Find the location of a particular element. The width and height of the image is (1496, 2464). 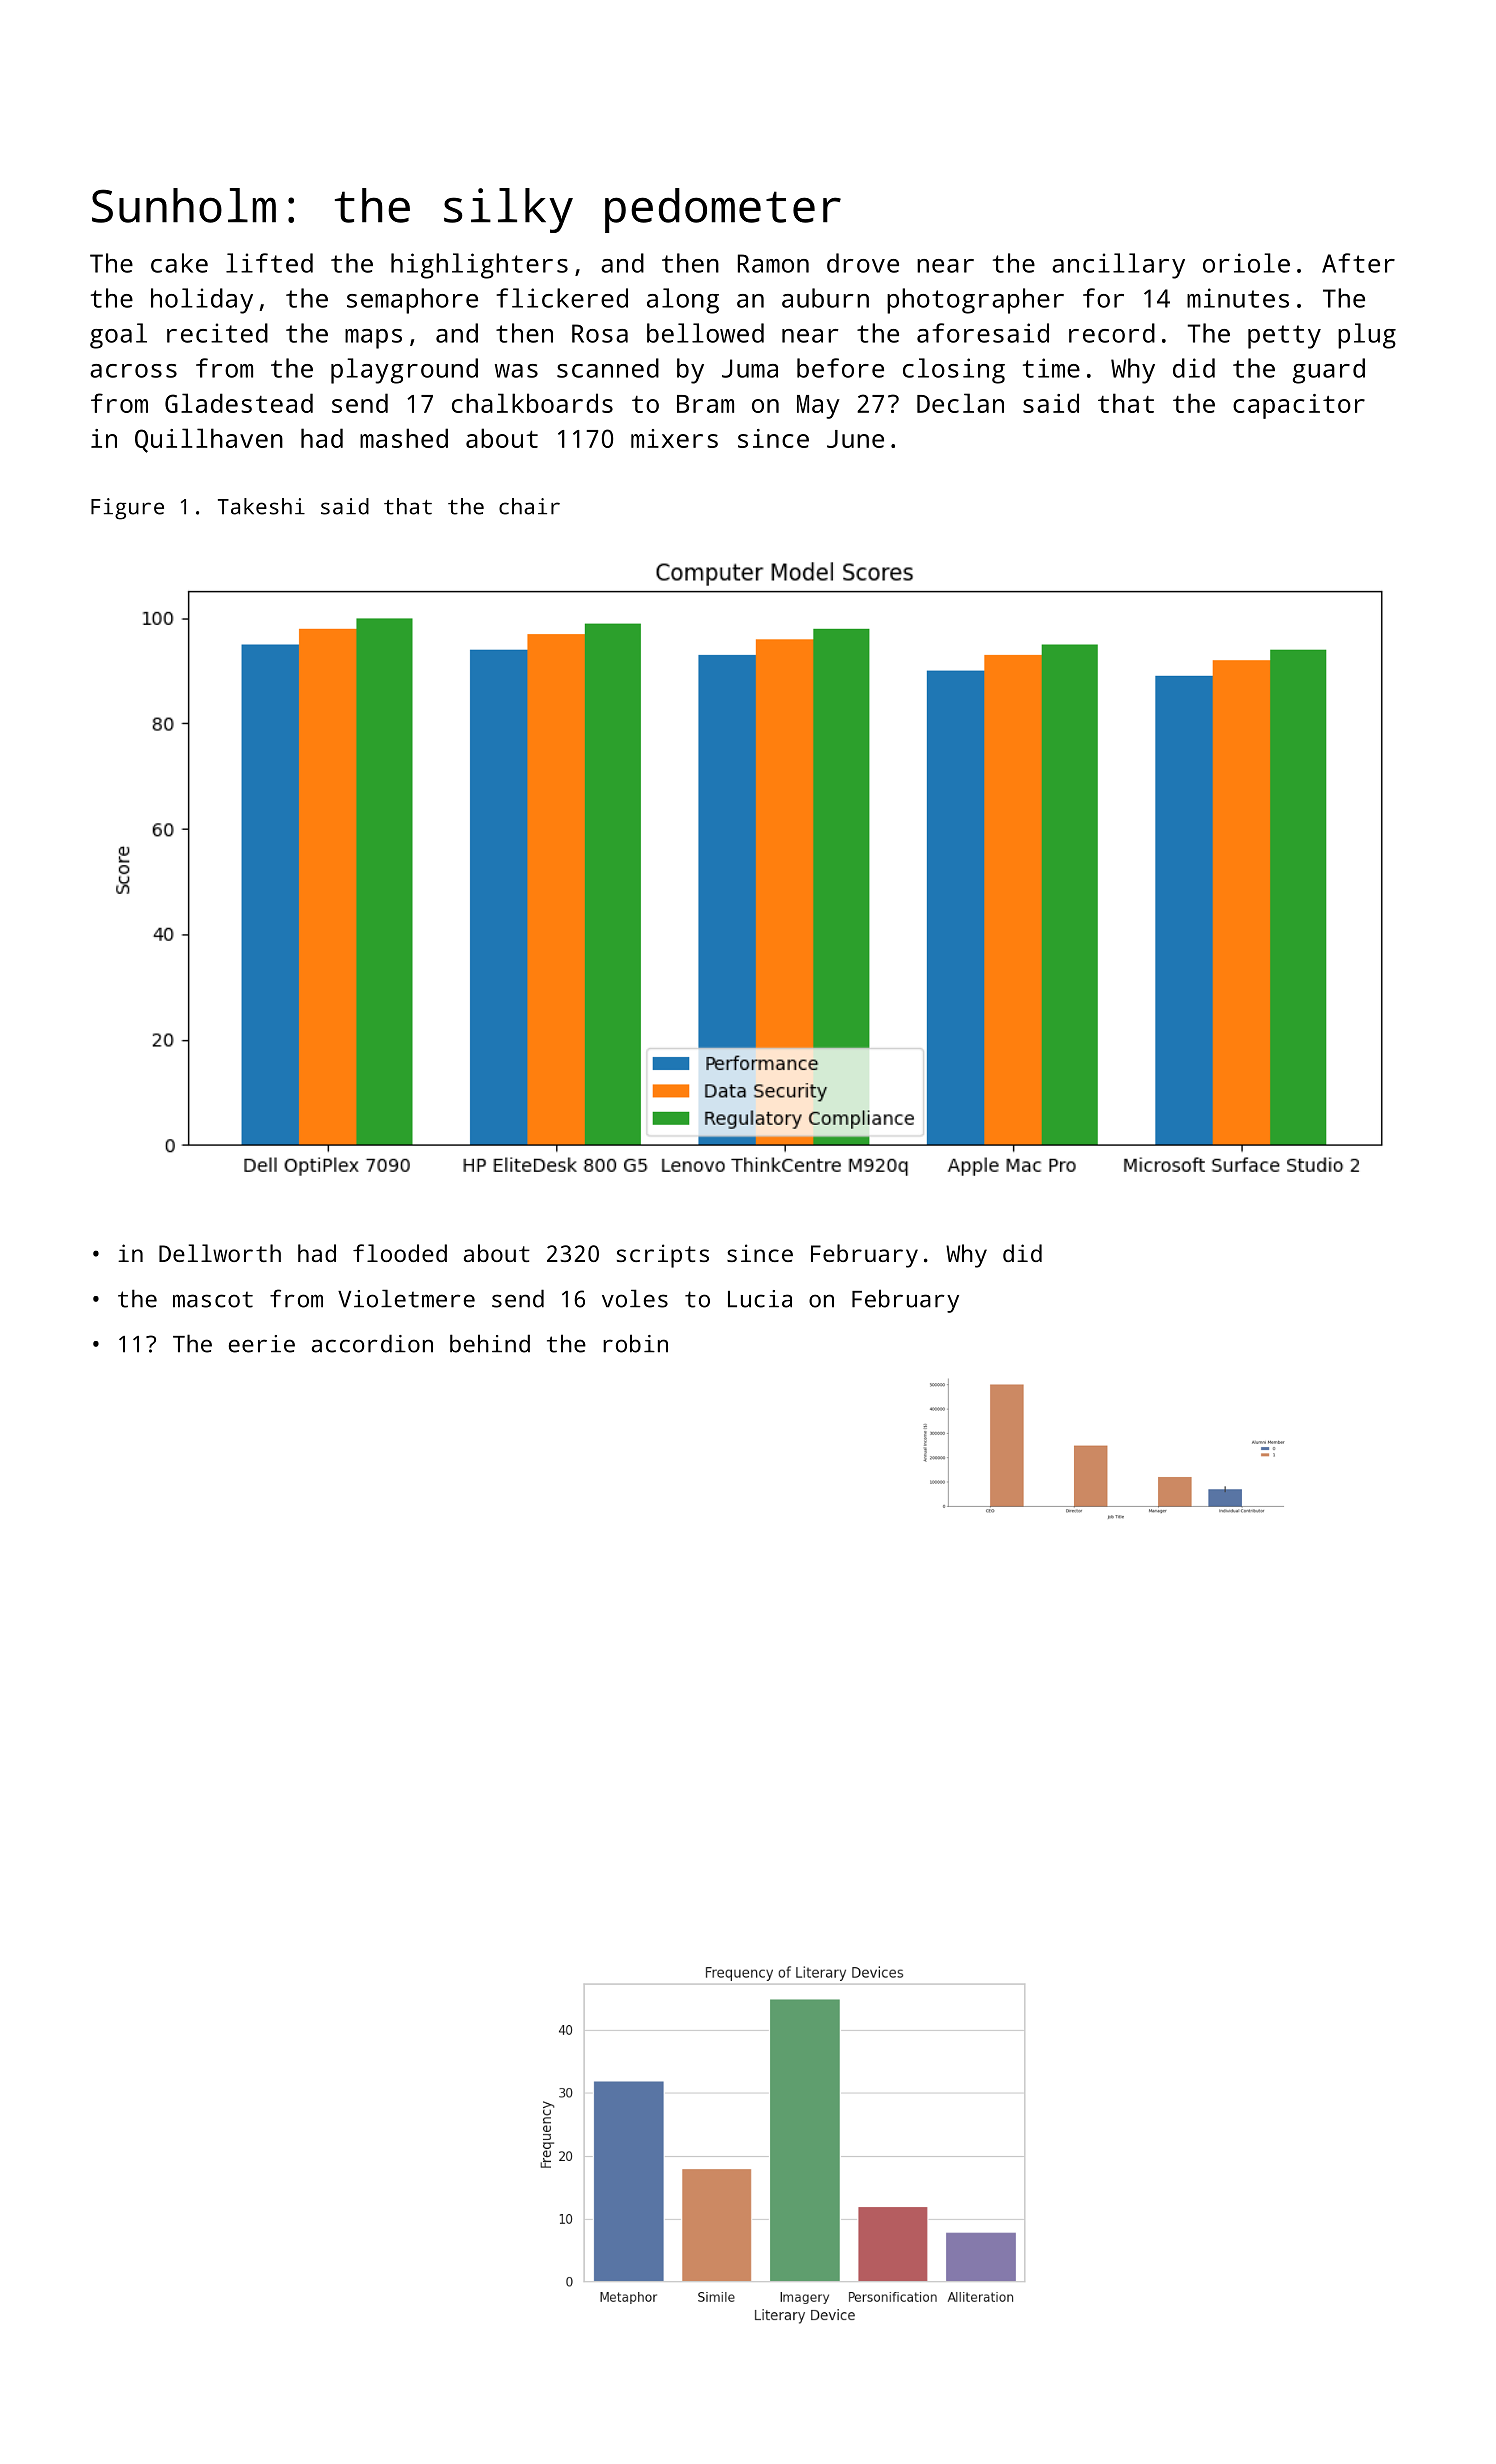

Declan is located at coordinates (960, 403).
